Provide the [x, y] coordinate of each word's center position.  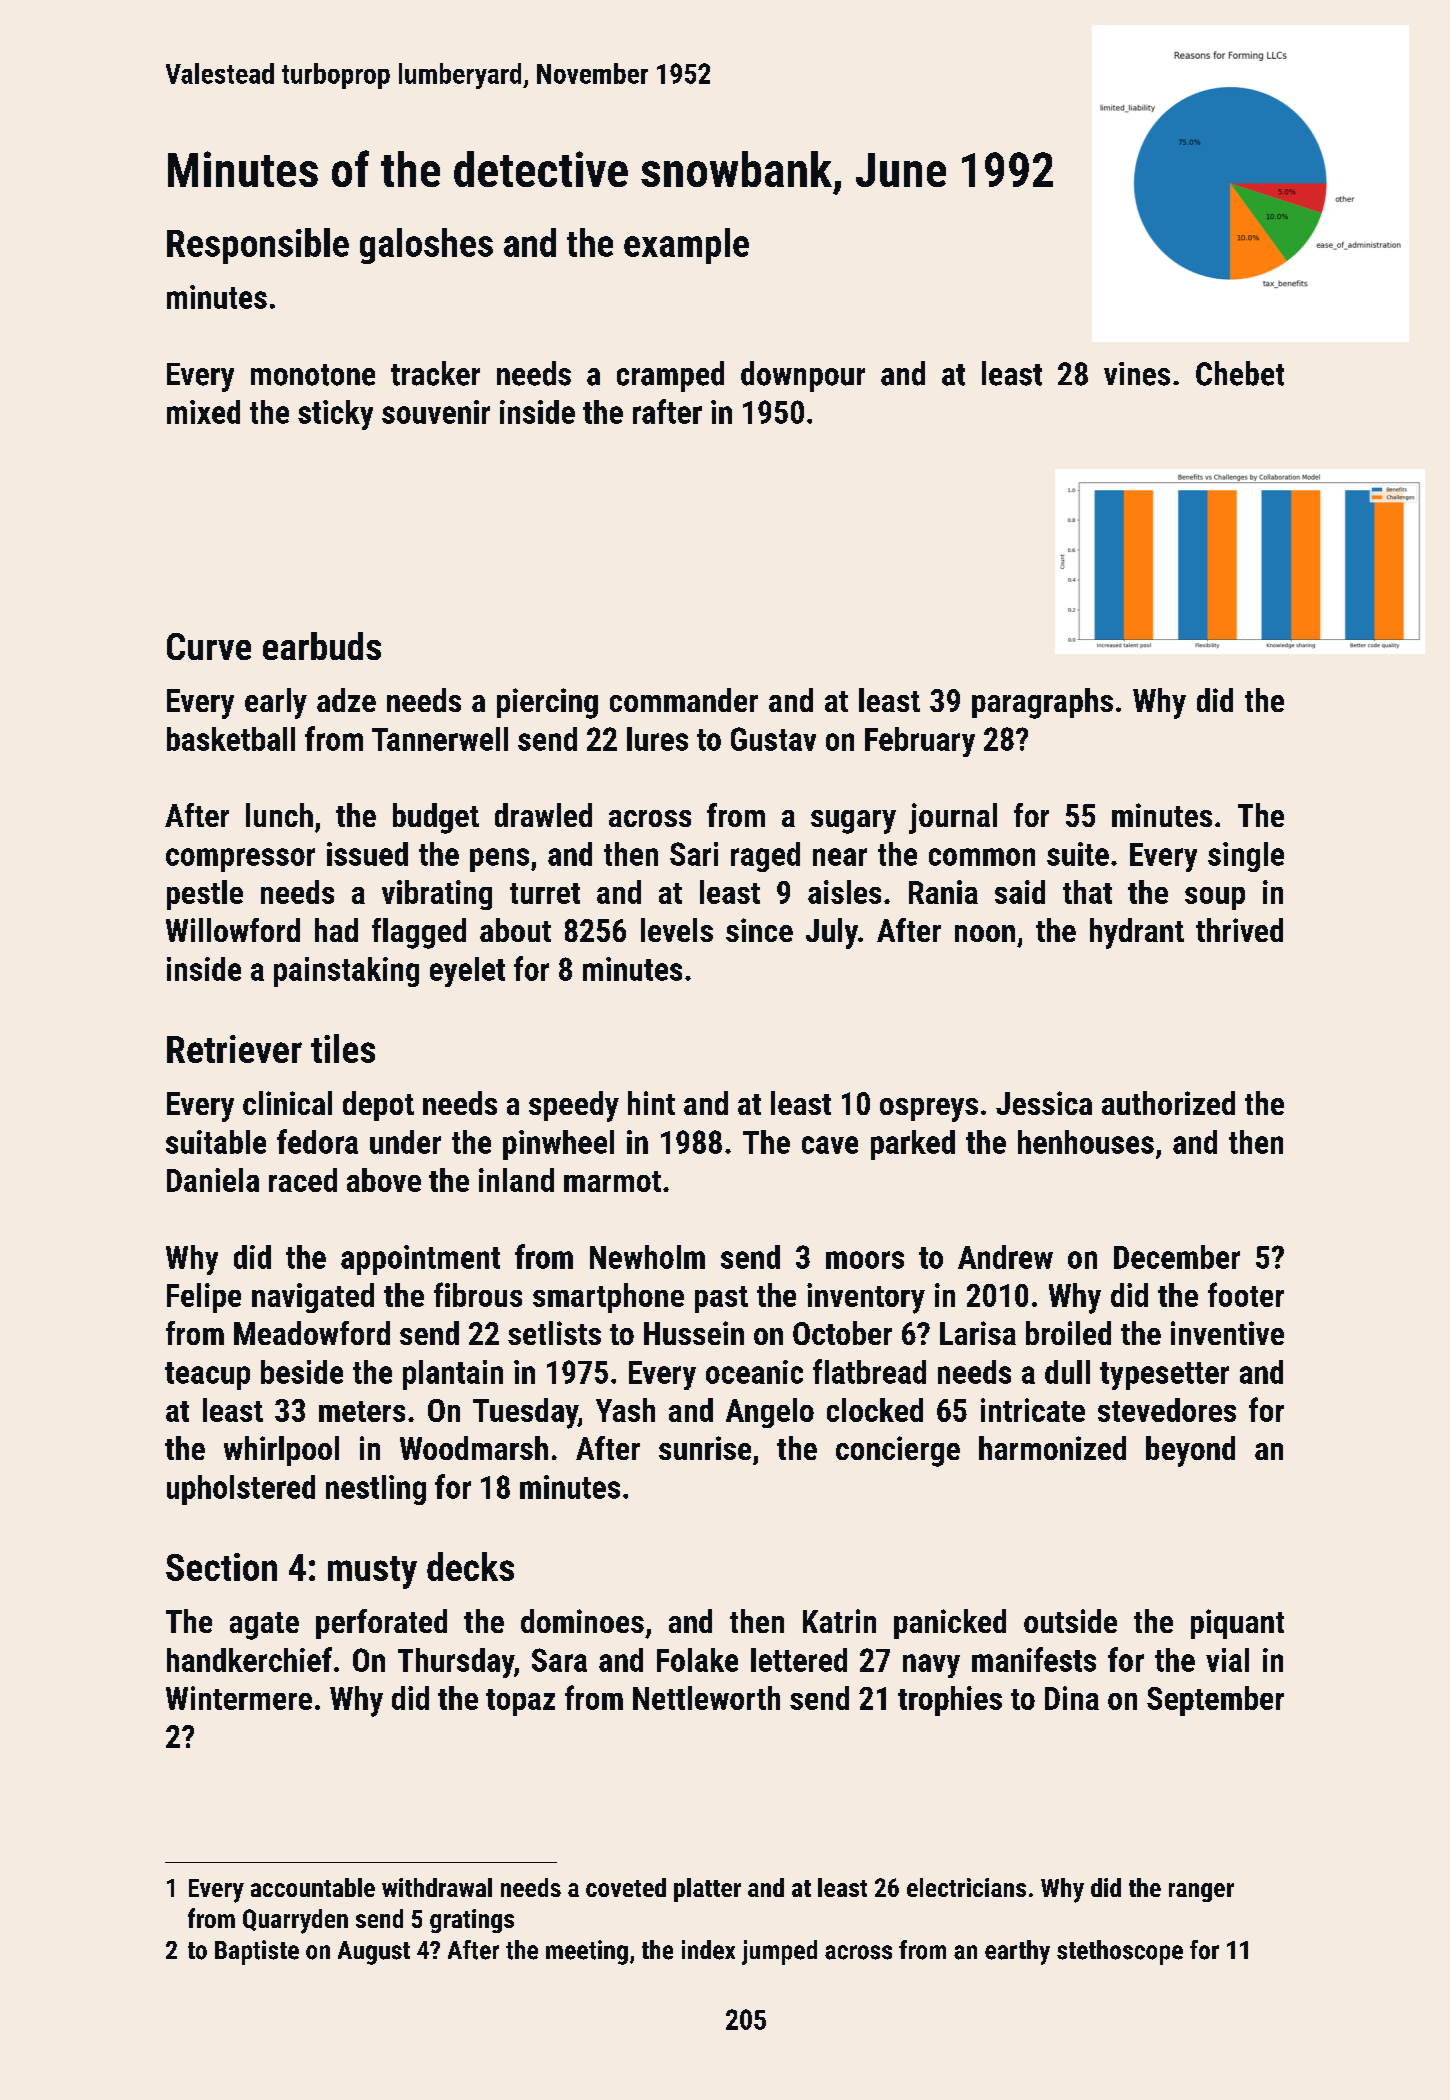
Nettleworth [706, 1698]
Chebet [1240, 373]
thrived [1239, 930]
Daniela [213, 1180]
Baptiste [257, 1952]
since [759, 930]
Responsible [258, 246]
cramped [670, 376]
